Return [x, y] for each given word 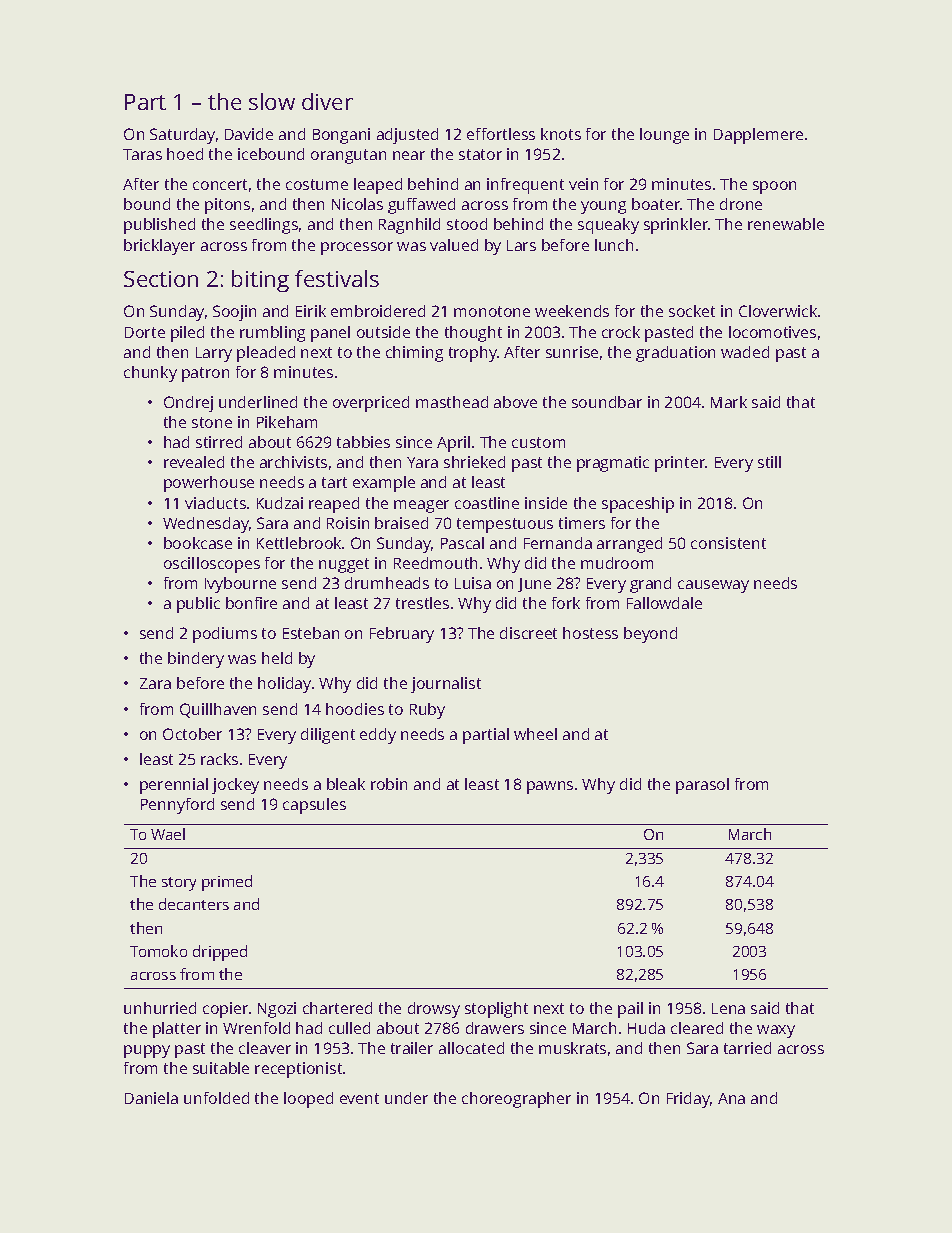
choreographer [516, 1100]
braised [401, 523]
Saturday [182, 136]
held [277, 658]
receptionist [298, 1070]
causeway [713, 586]
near [409, 155]
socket [692, 311]
